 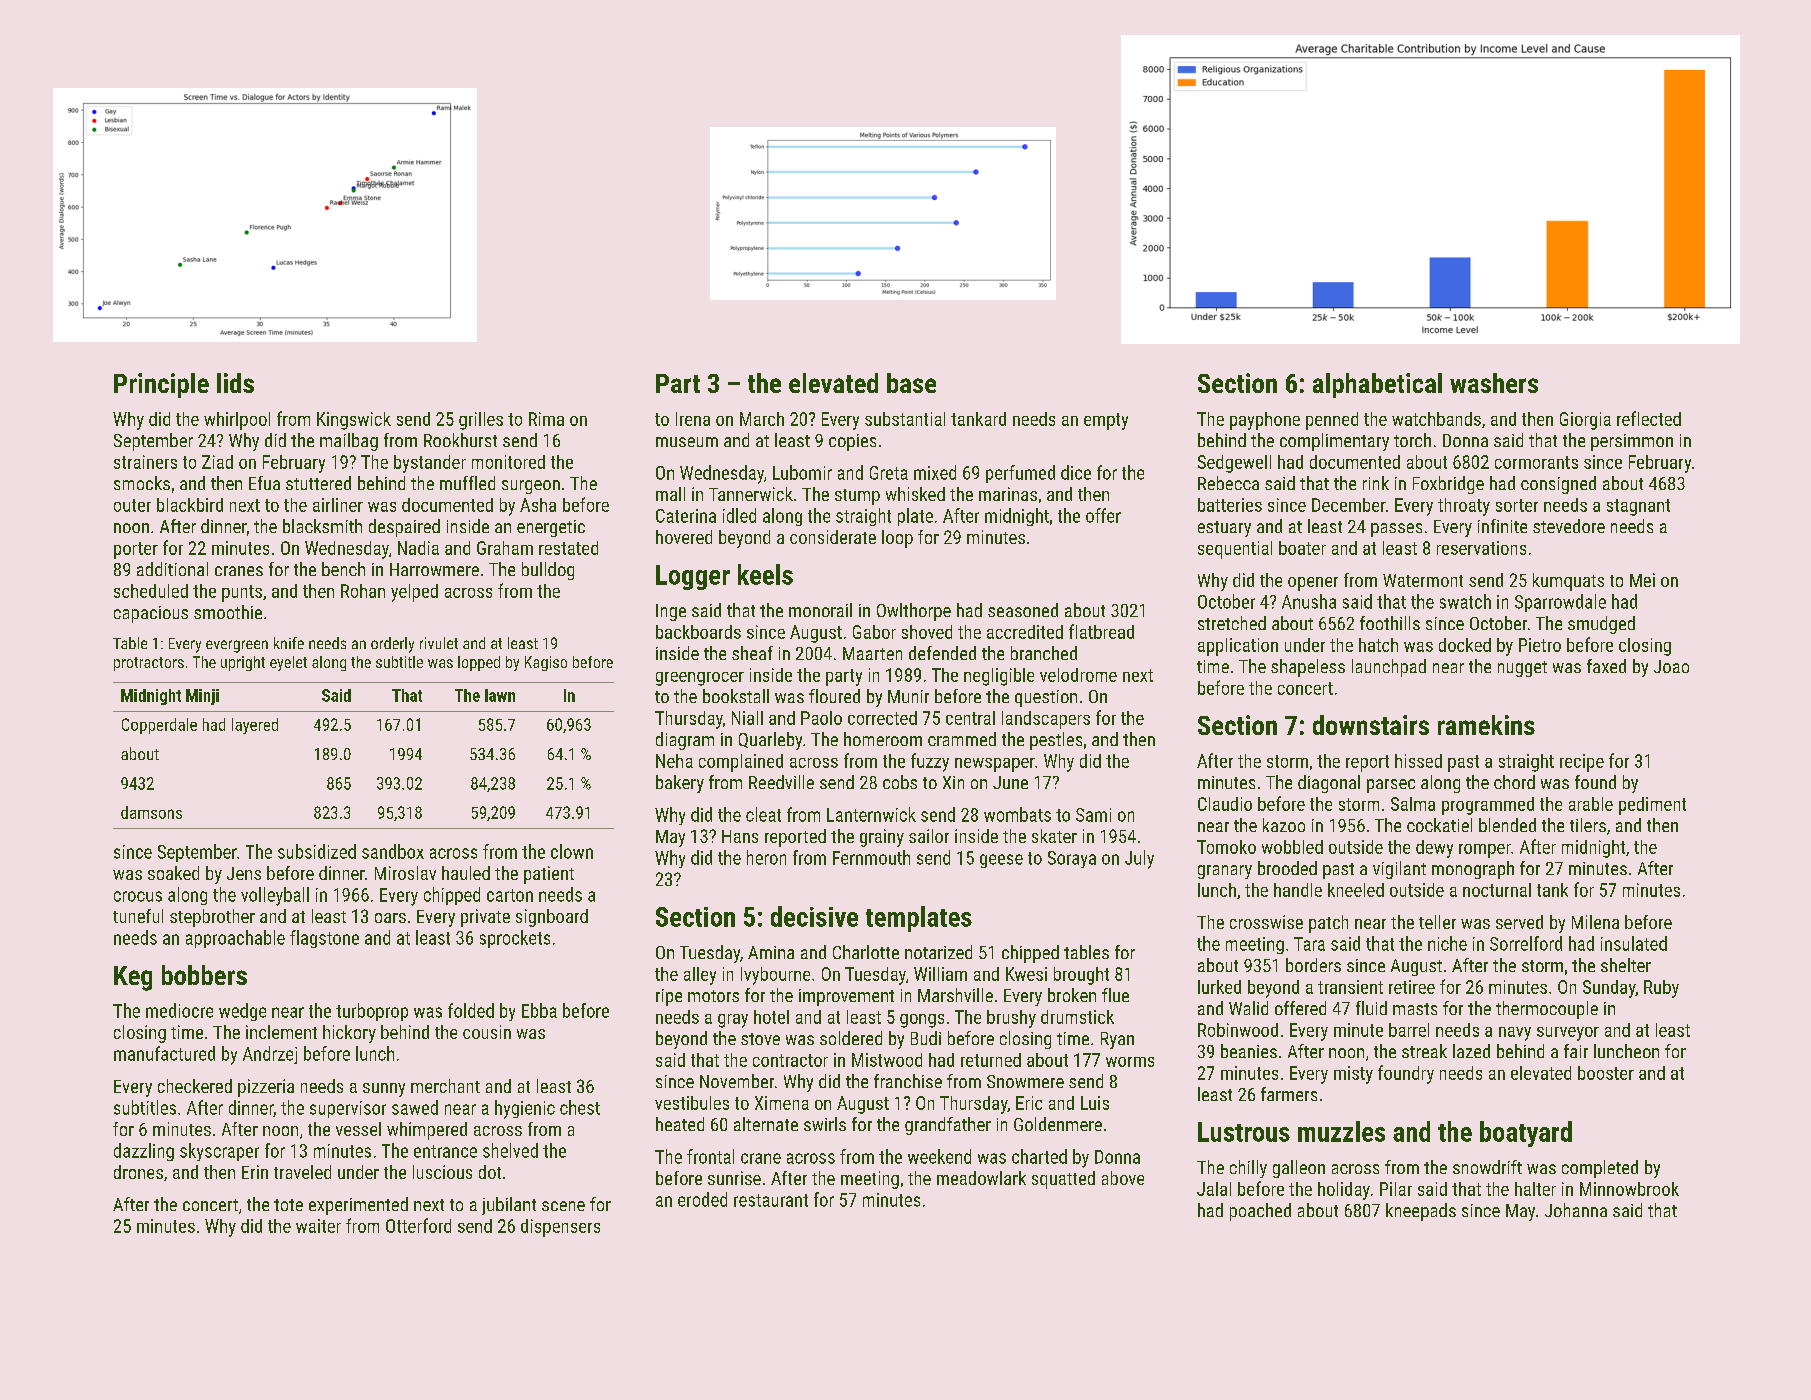 What do you see at coordinates (159, 726) in the screenshot?
I see `Copperdale` at bounding box center [159, 726].
